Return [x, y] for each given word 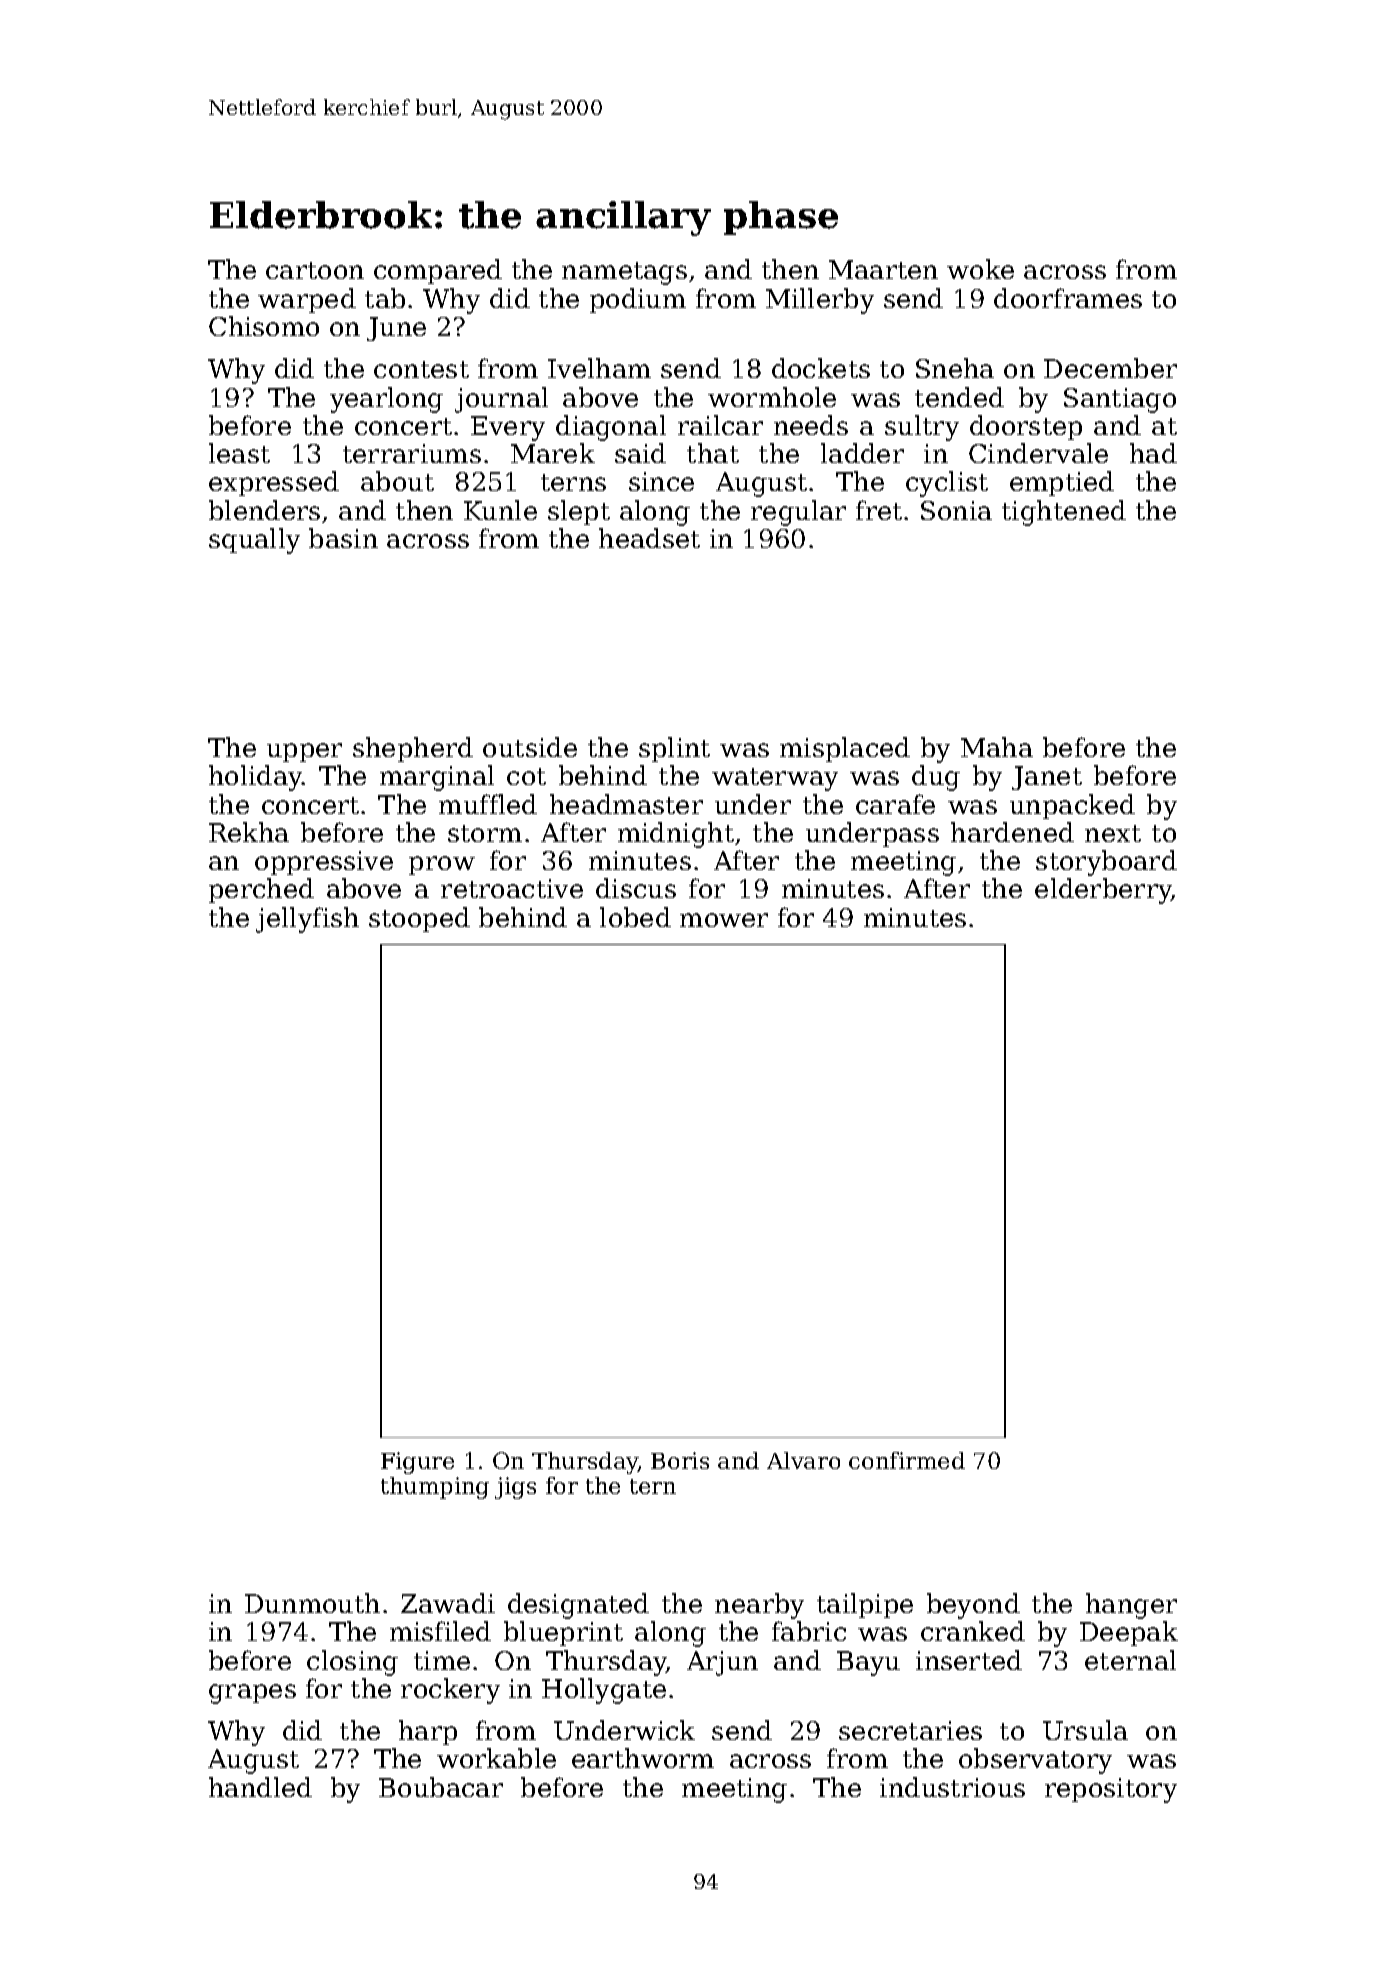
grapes [252, 1694]
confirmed [907, 1460]
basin [343, 538]
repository [1111, 1790]
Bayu [868, 1663]
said [640, 453]
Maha [997, 747]
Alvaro [803, 1460]
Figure [417, 1463]
